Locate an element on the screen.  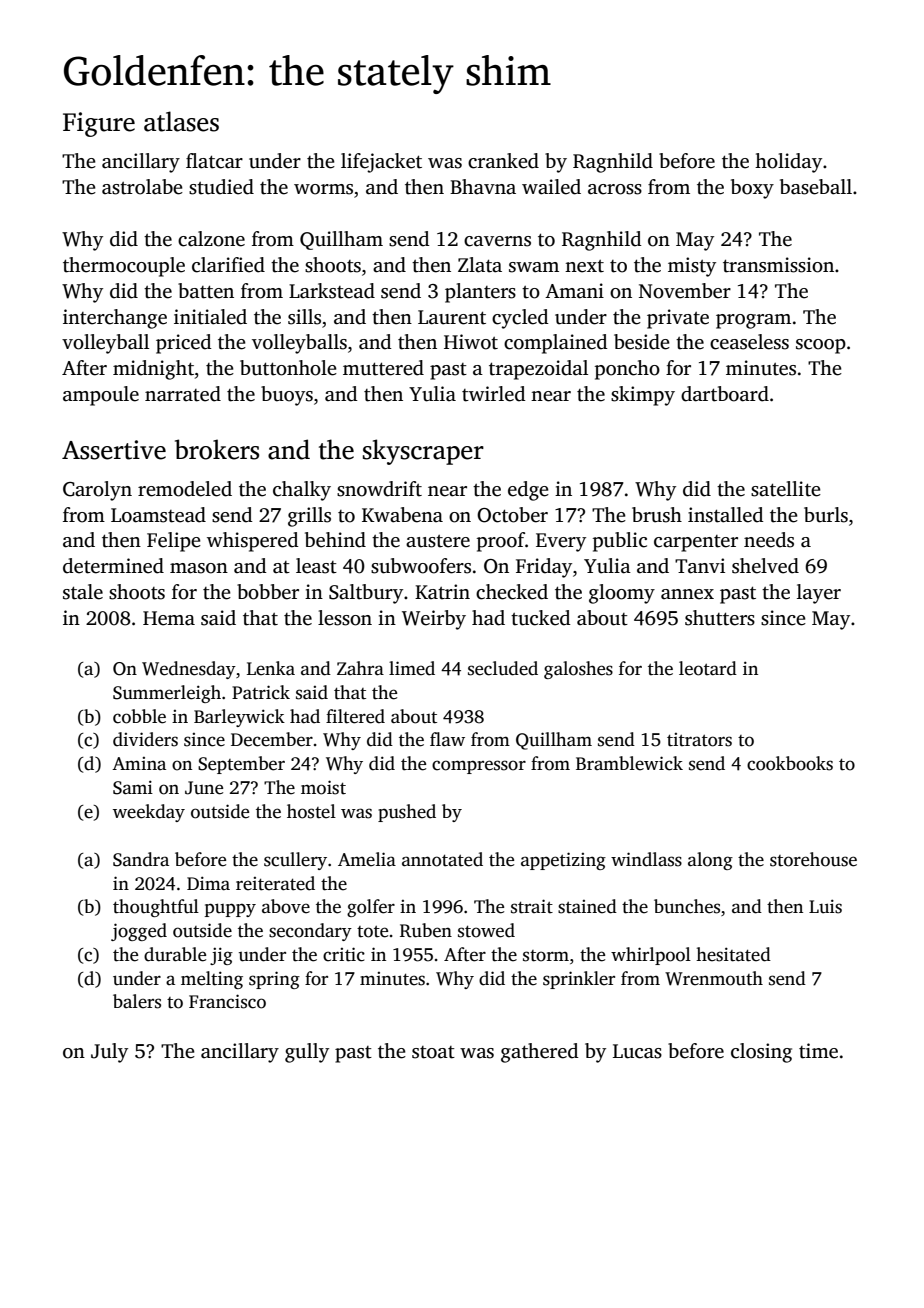
pushed is located at coordinates (407, 813).
